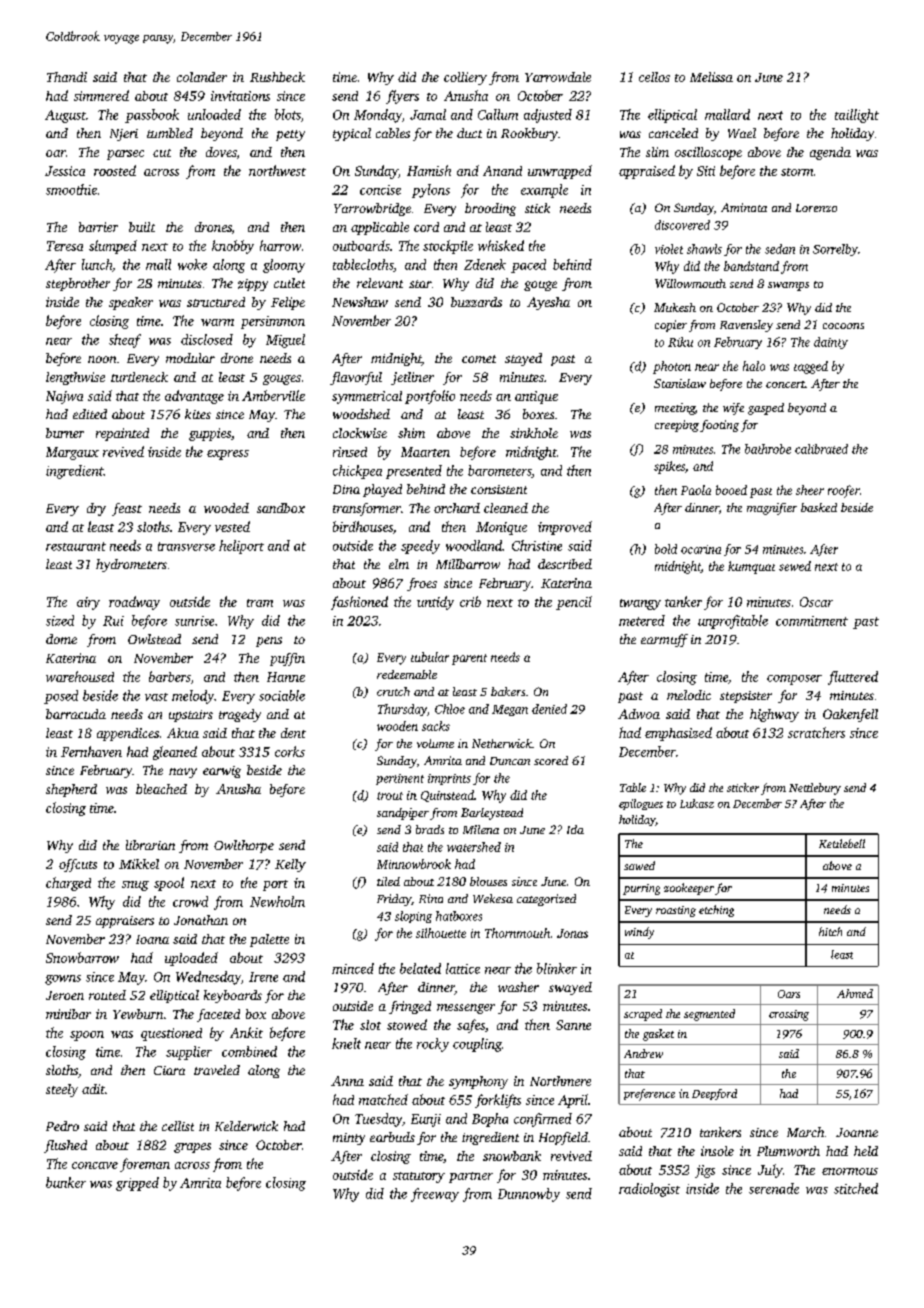  I want to click on Ayesha, so click(548, 303).
